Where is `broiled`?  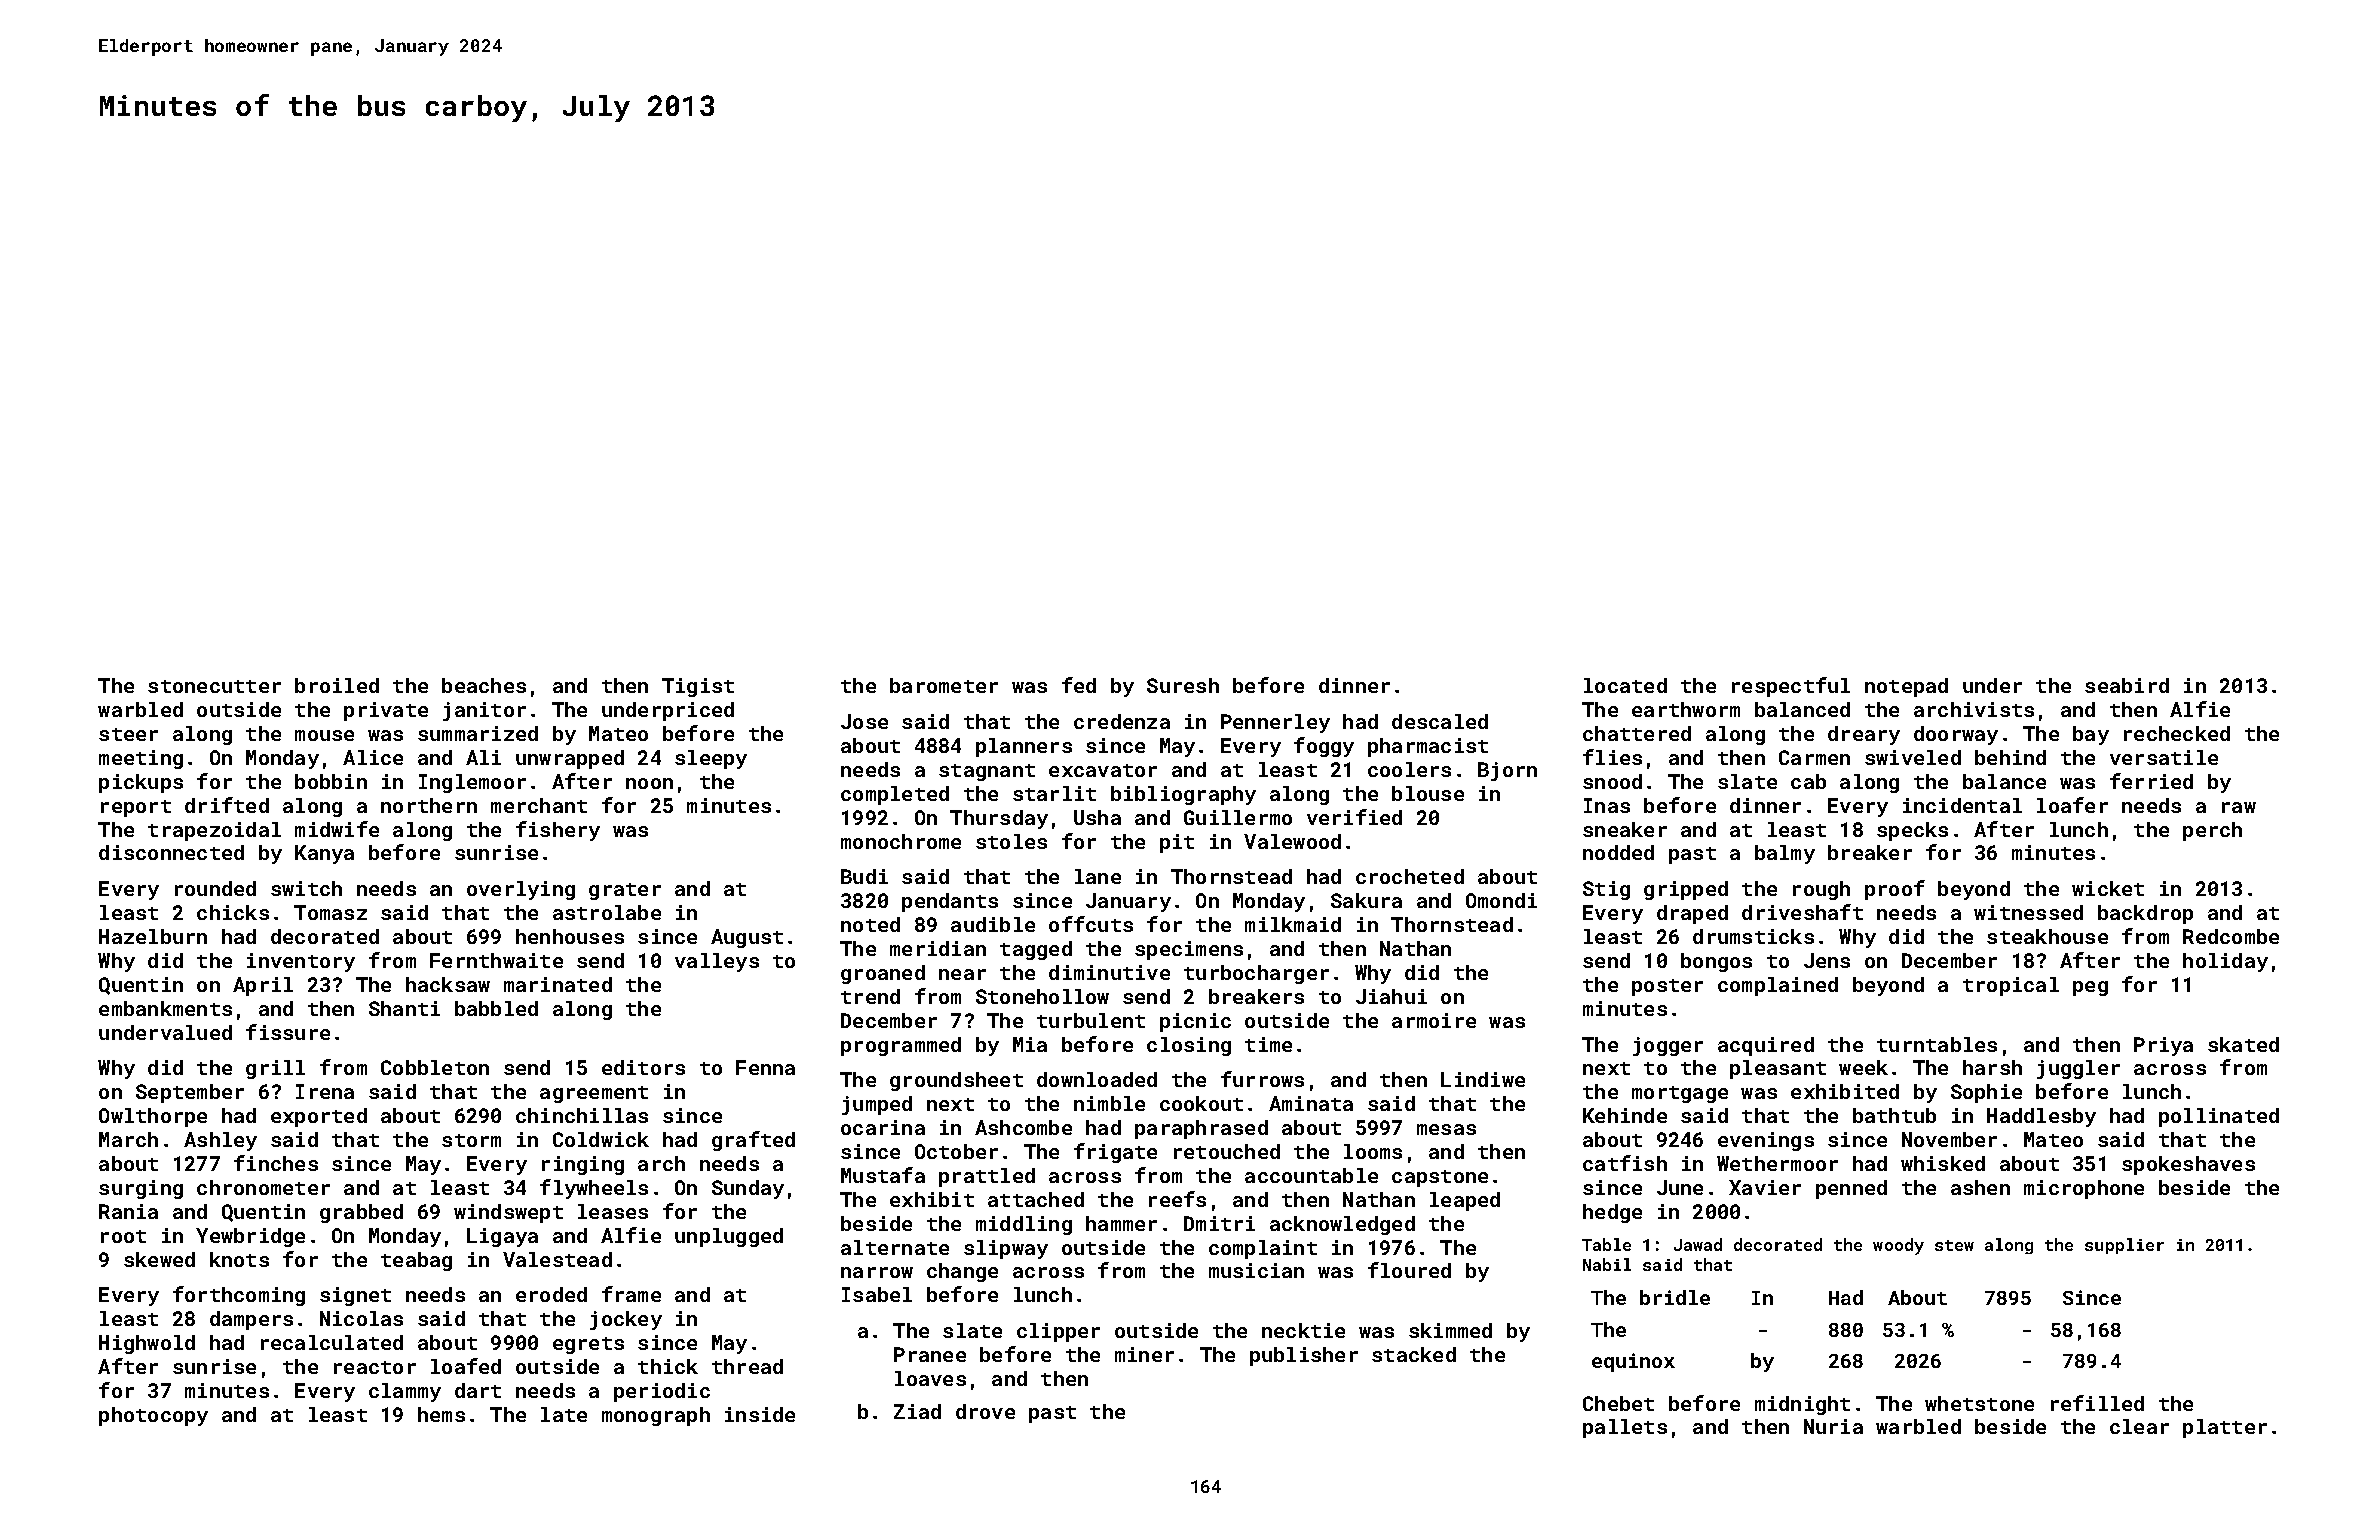 broiled is located at coordinates (337, 685).
